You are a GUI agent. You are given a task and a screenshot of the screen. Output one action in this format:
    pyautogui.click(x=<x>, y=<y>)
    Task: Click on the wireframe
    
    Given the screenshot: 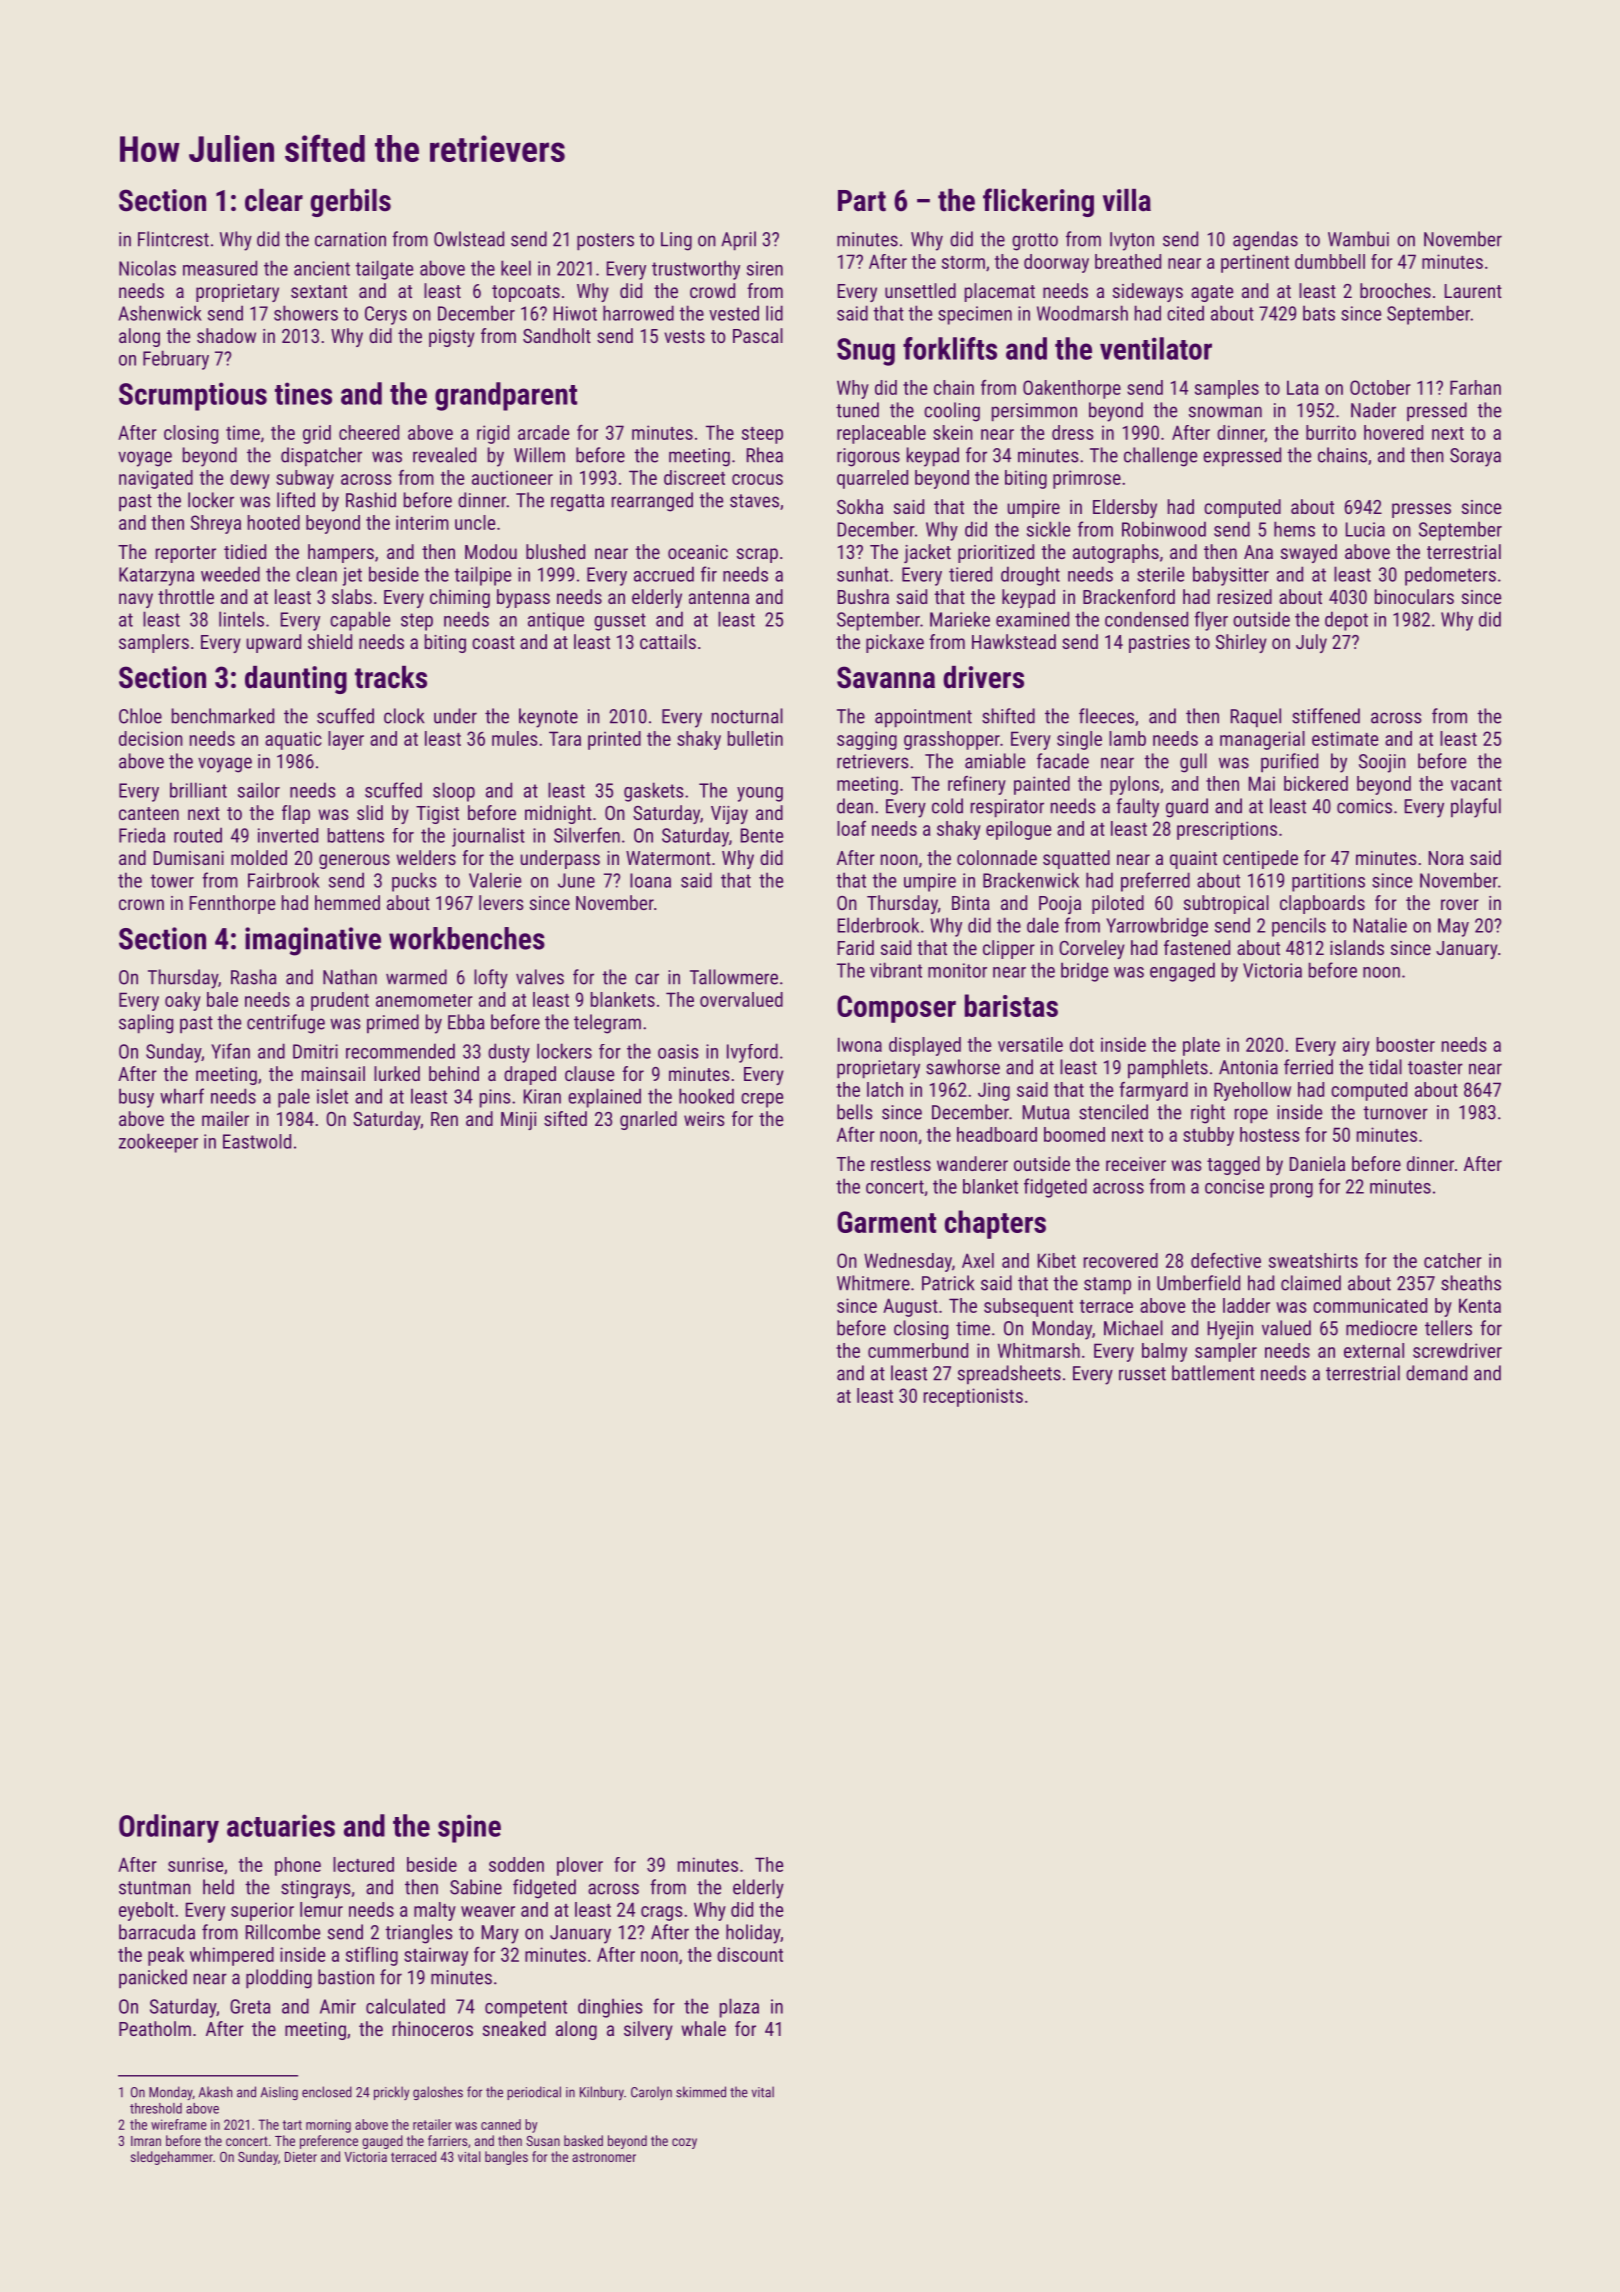 What is the action you would take?
    pyautogui.click(x=179, y=2124)
